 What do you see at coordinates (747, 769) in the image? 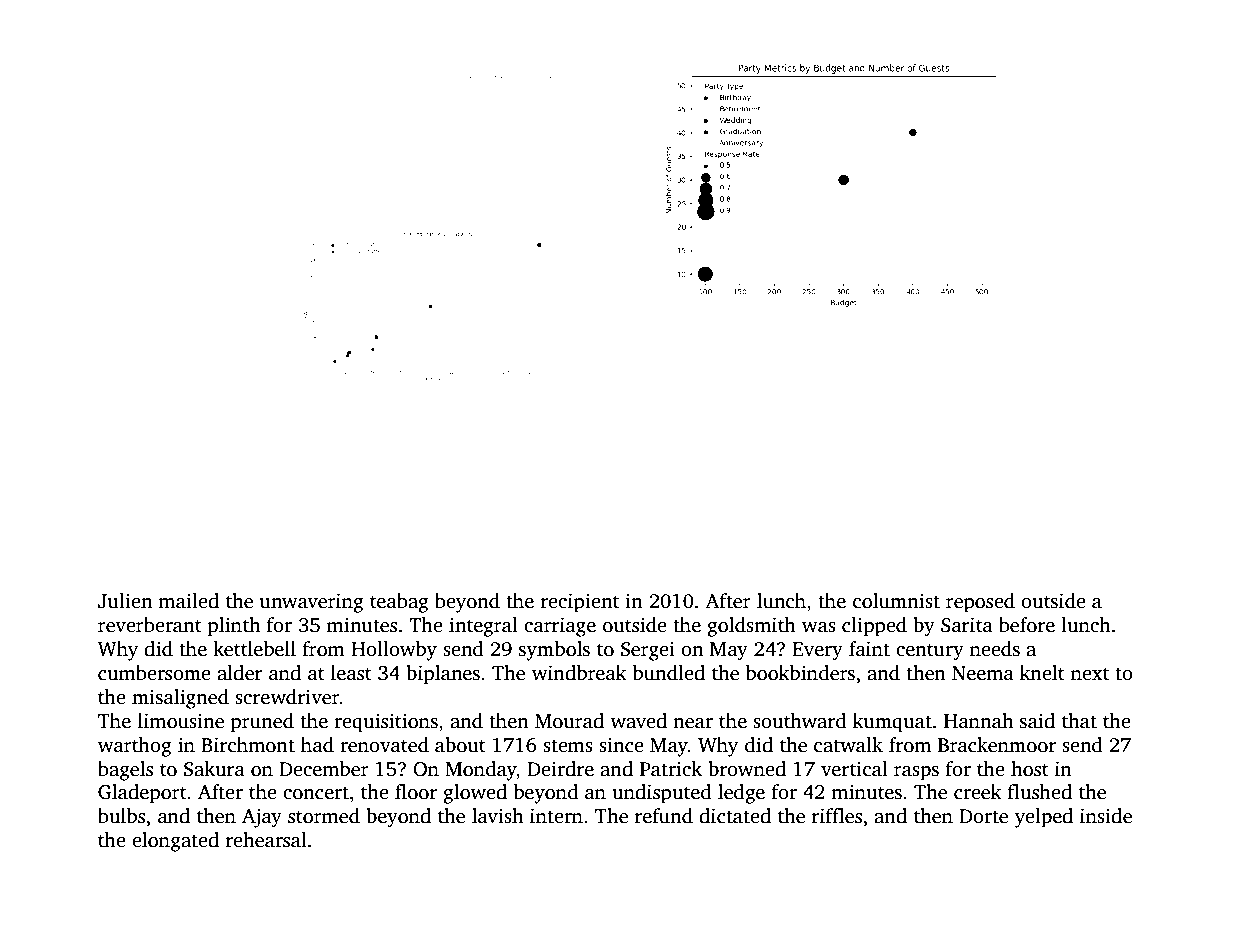
I see `browned` at bounding box center [747, 769].
